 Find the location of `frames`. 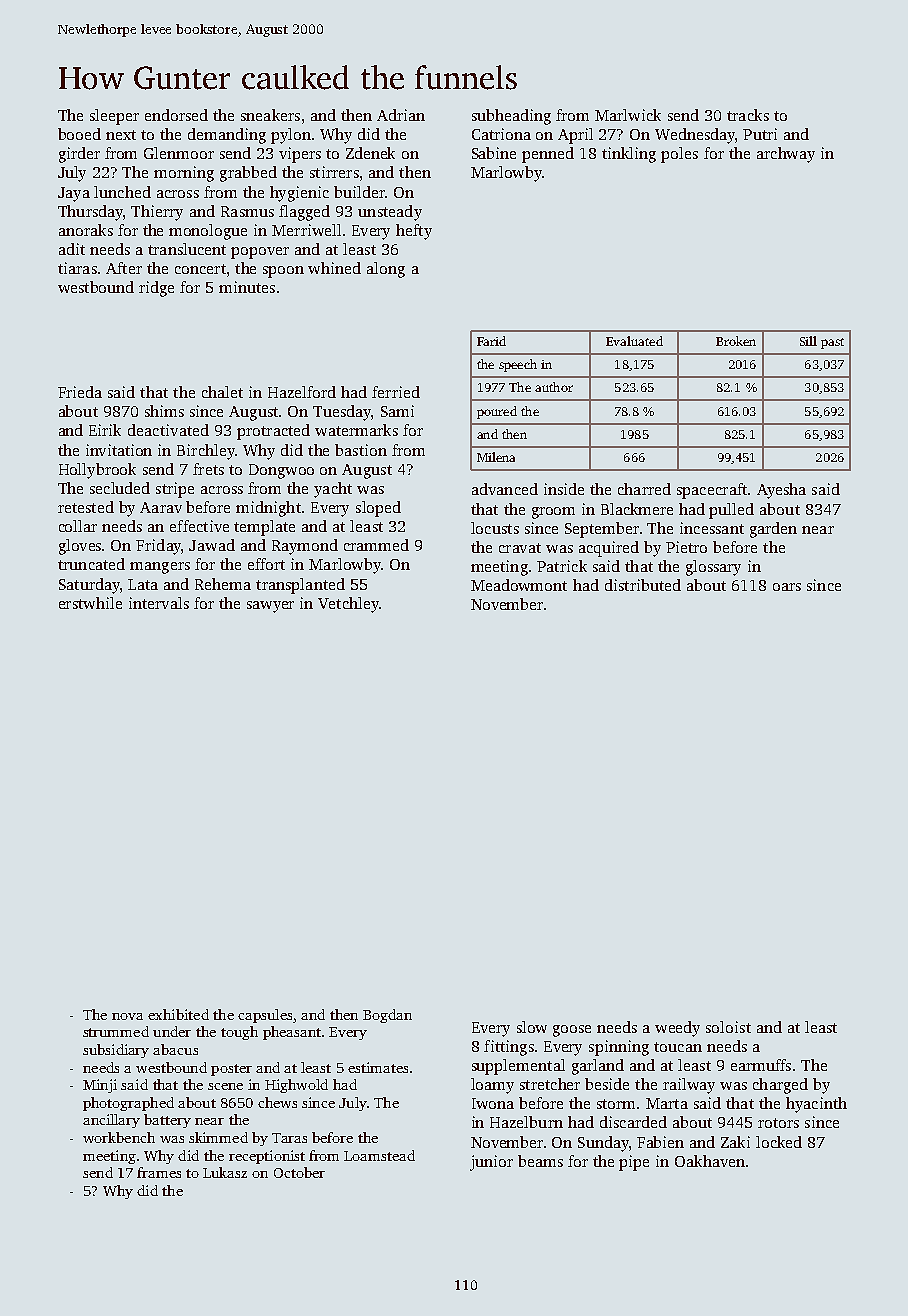

frames is located at coordinates (159, 1172).
